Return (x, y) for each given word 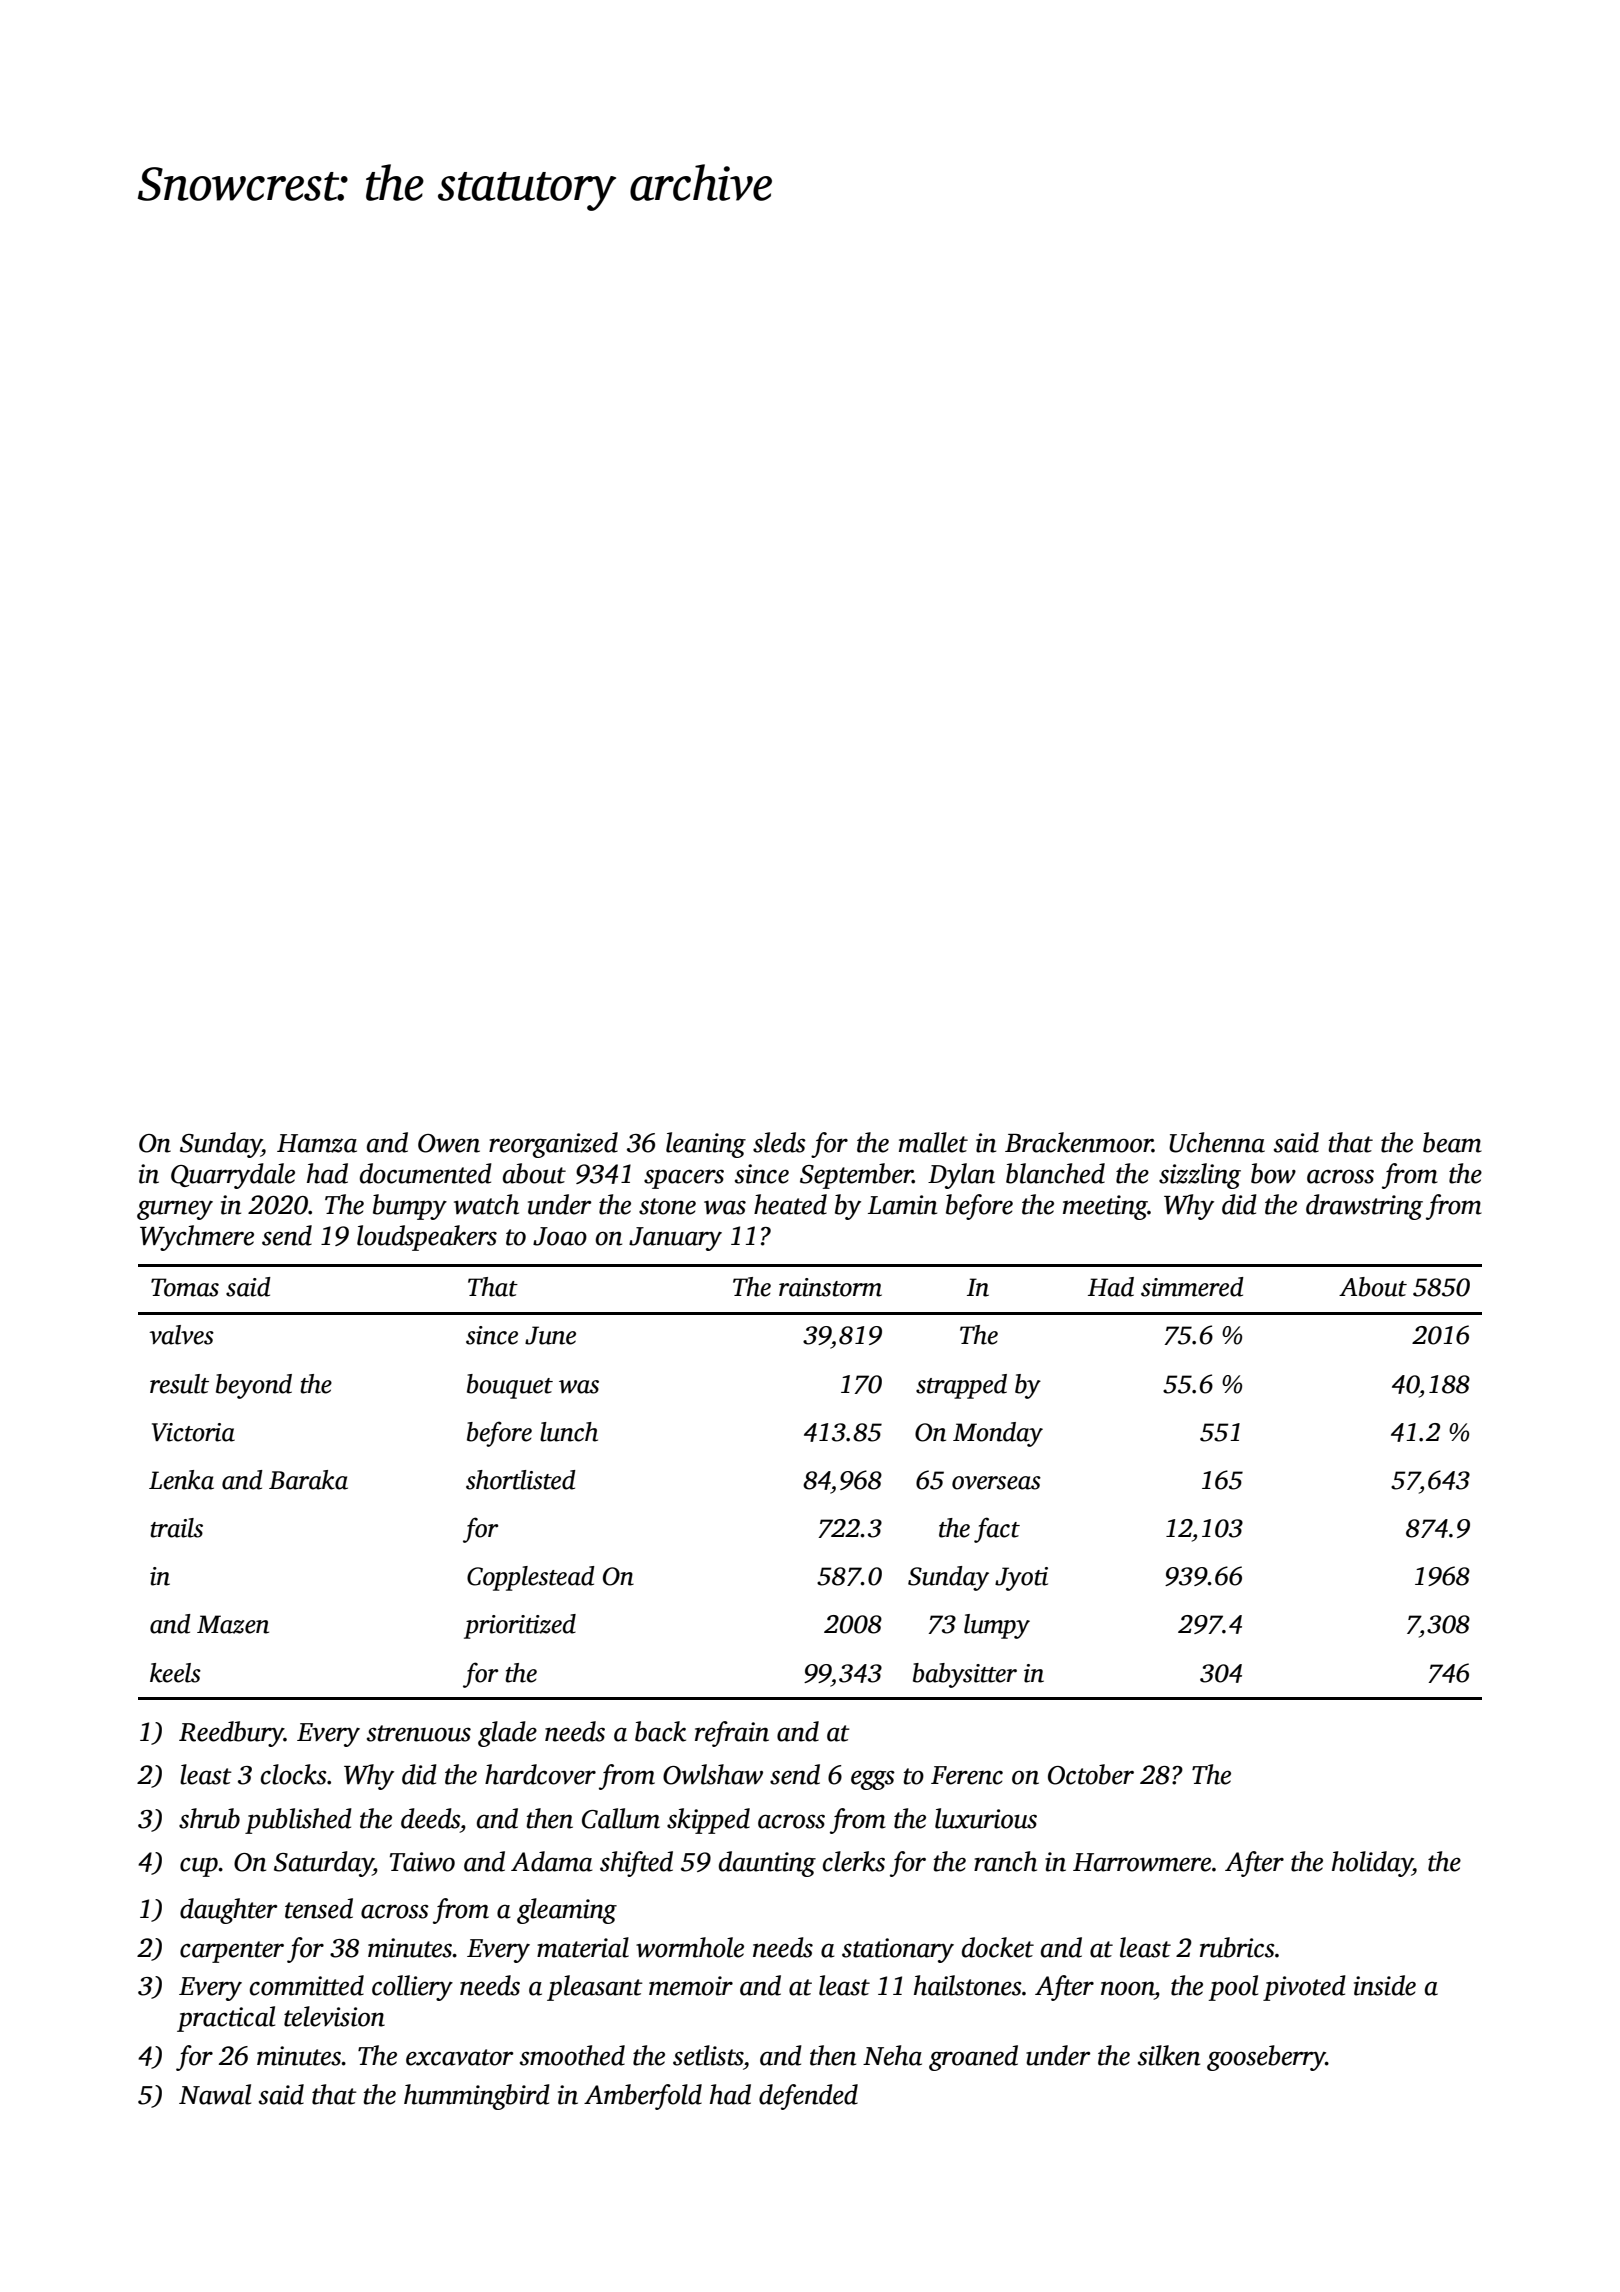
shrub (209, 1818)
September (856, 1176)
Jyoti (1021, 1579)
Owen (449, 1143)
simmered (1192, 1287)
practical (226, 2019)
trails (176, 1528)
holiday (1372, 1864)
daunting (767, 1864)
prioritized (520, 1626)
